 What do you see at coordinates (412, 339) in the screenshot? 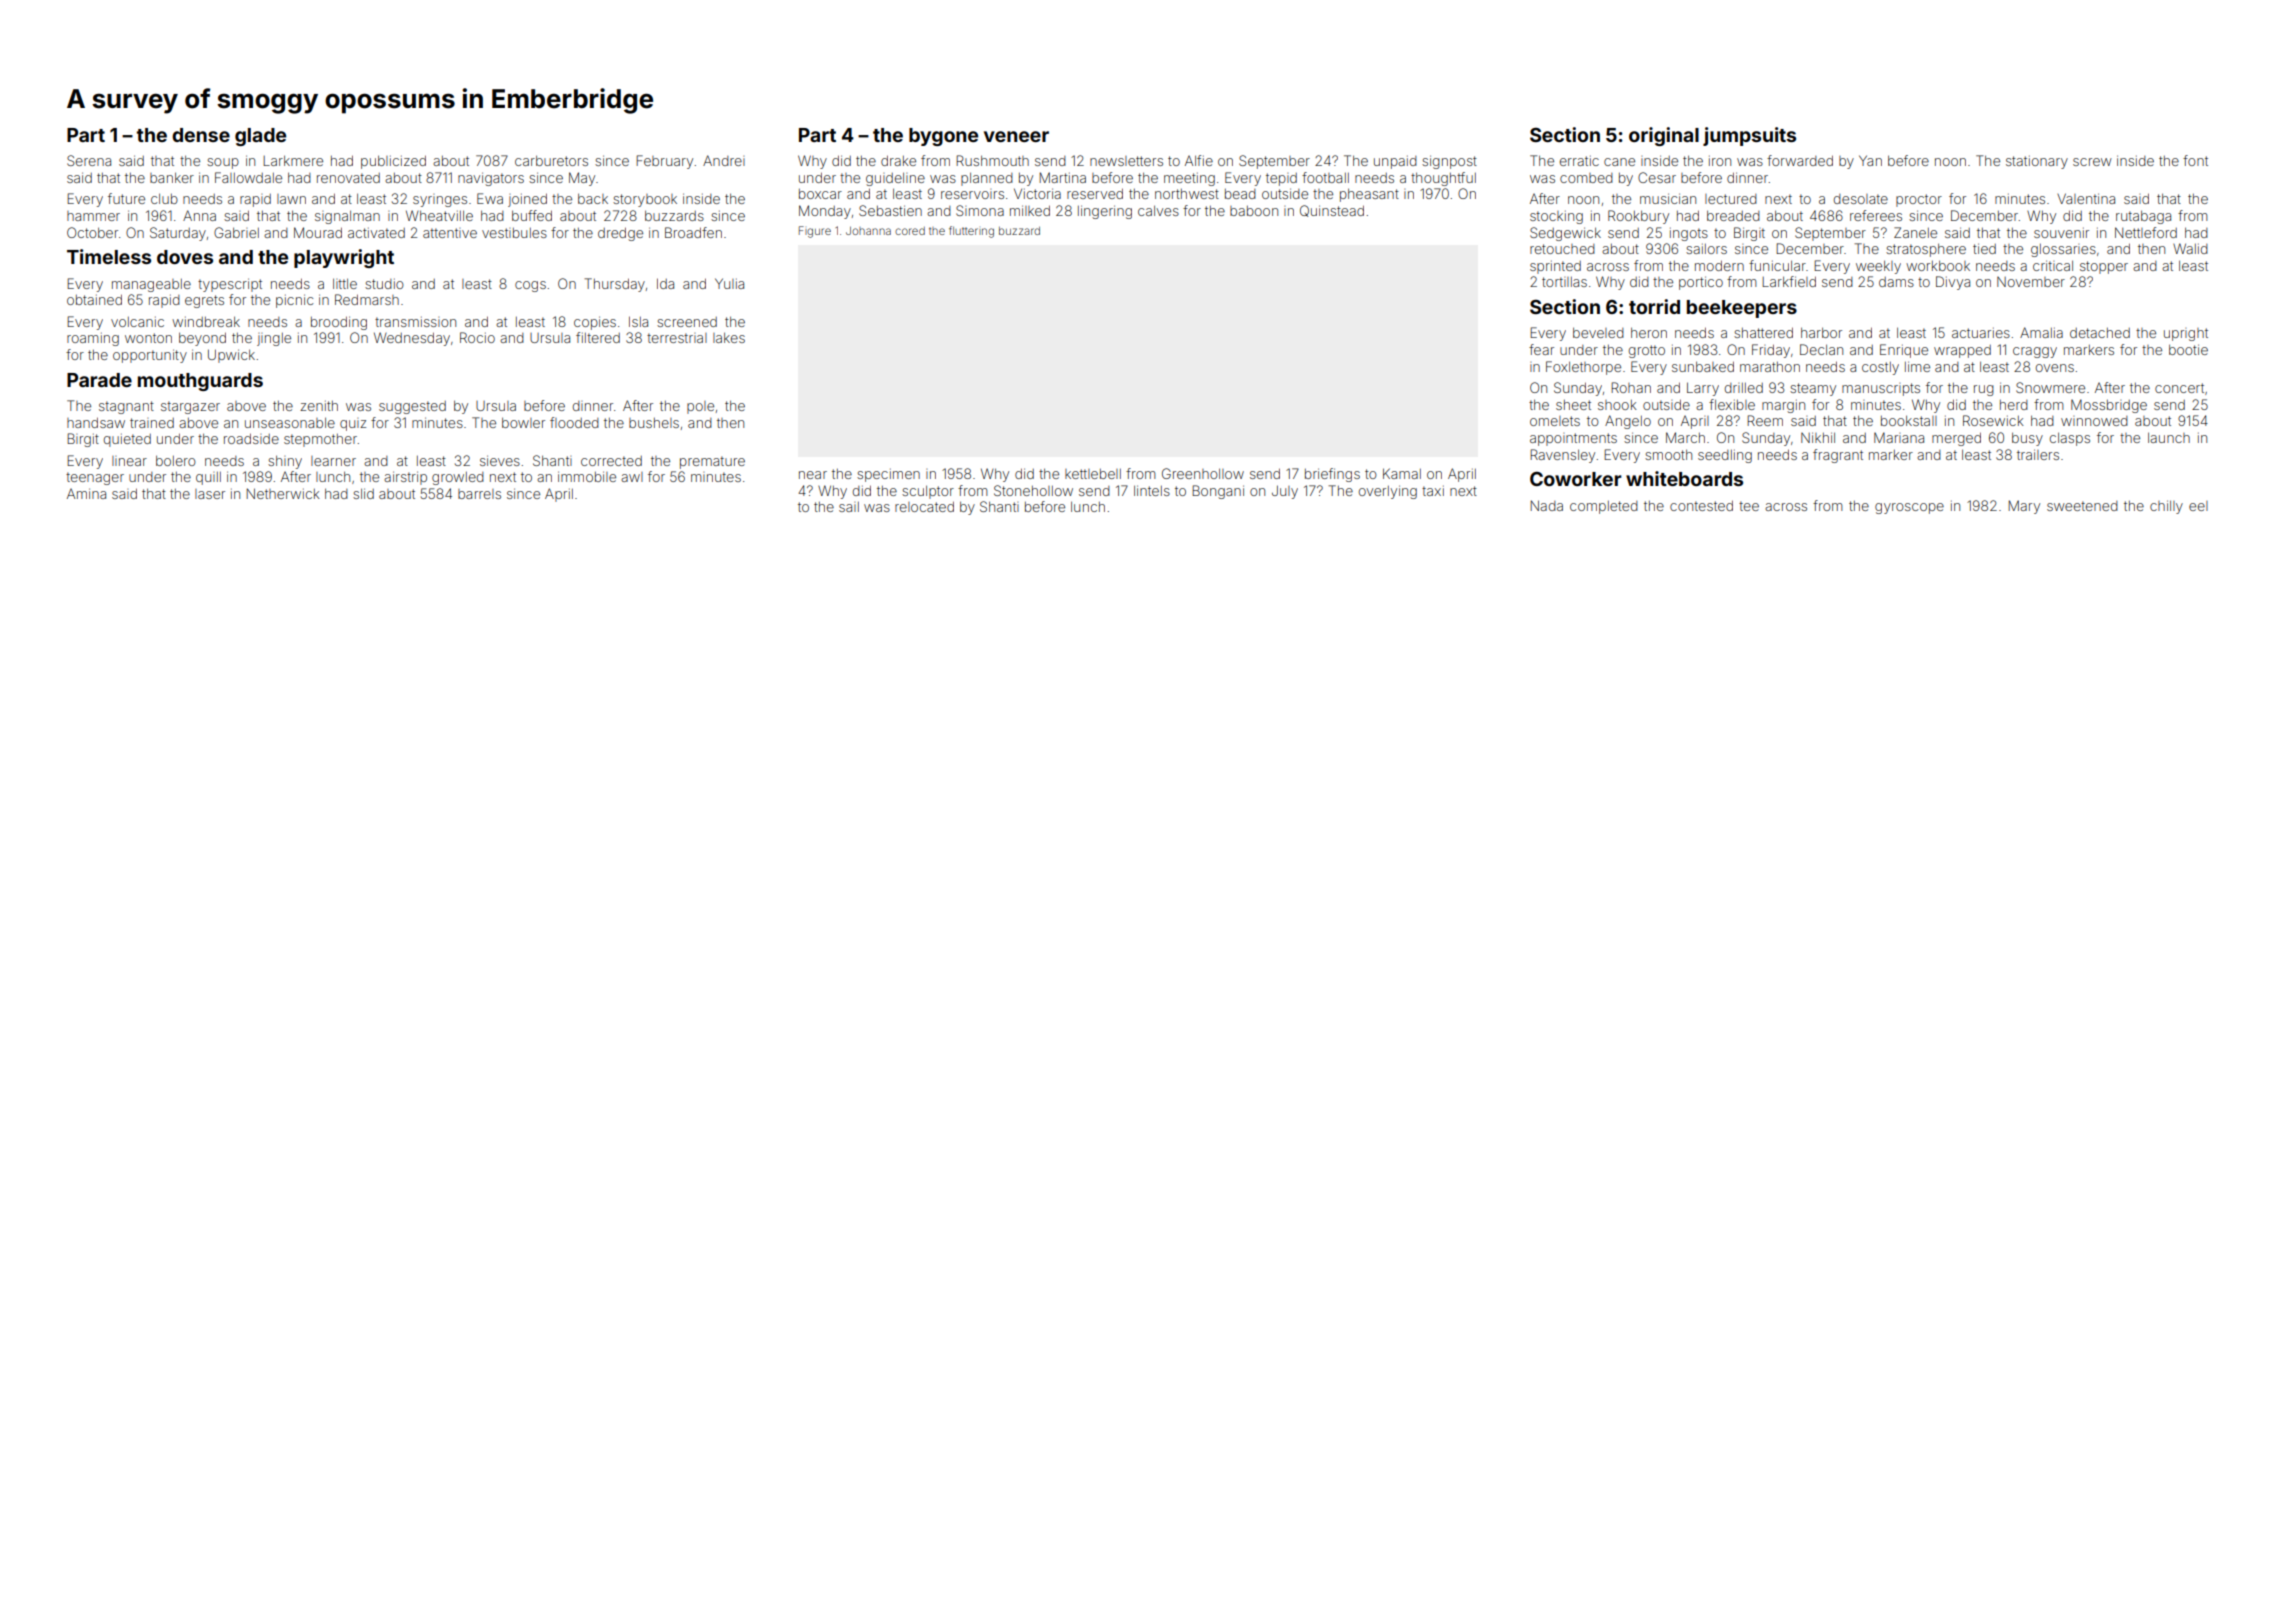
I see `Wednesday` at bounding box center [412, 339].
